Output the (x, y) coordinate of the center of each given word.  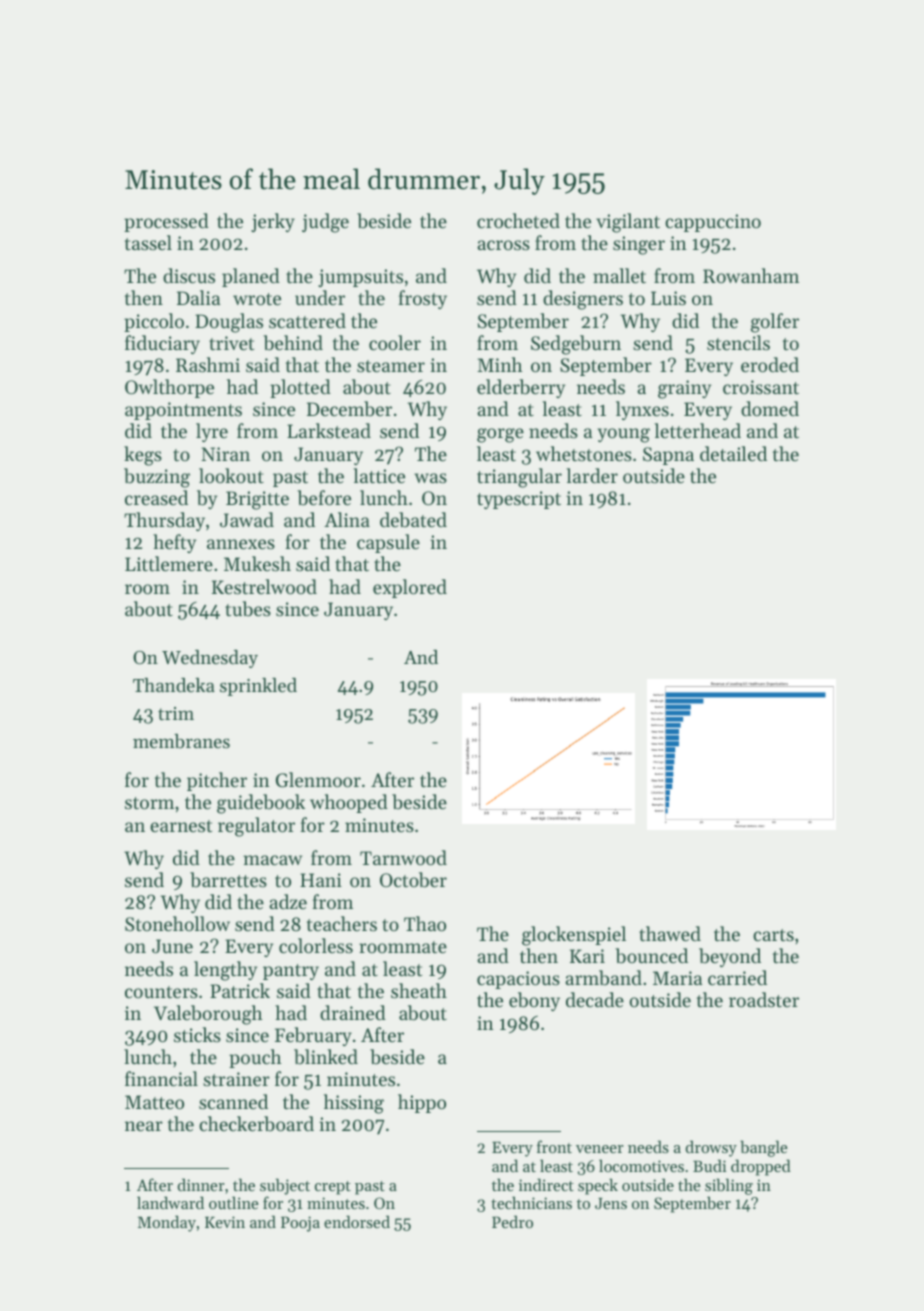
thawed (670, 933)
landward (170, 1202)
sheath (419, 990)
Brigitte (257, 500)
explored (410, 588)
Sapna (668, 456)
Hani (321, 880)
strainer (236, 1079)
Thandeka (174, 685)
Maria (677, 978)
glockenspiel (574, 936)
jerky (273, 222)
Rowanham (751, 275)
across (503, 245)
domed (770, 408)
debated (413, 519)
